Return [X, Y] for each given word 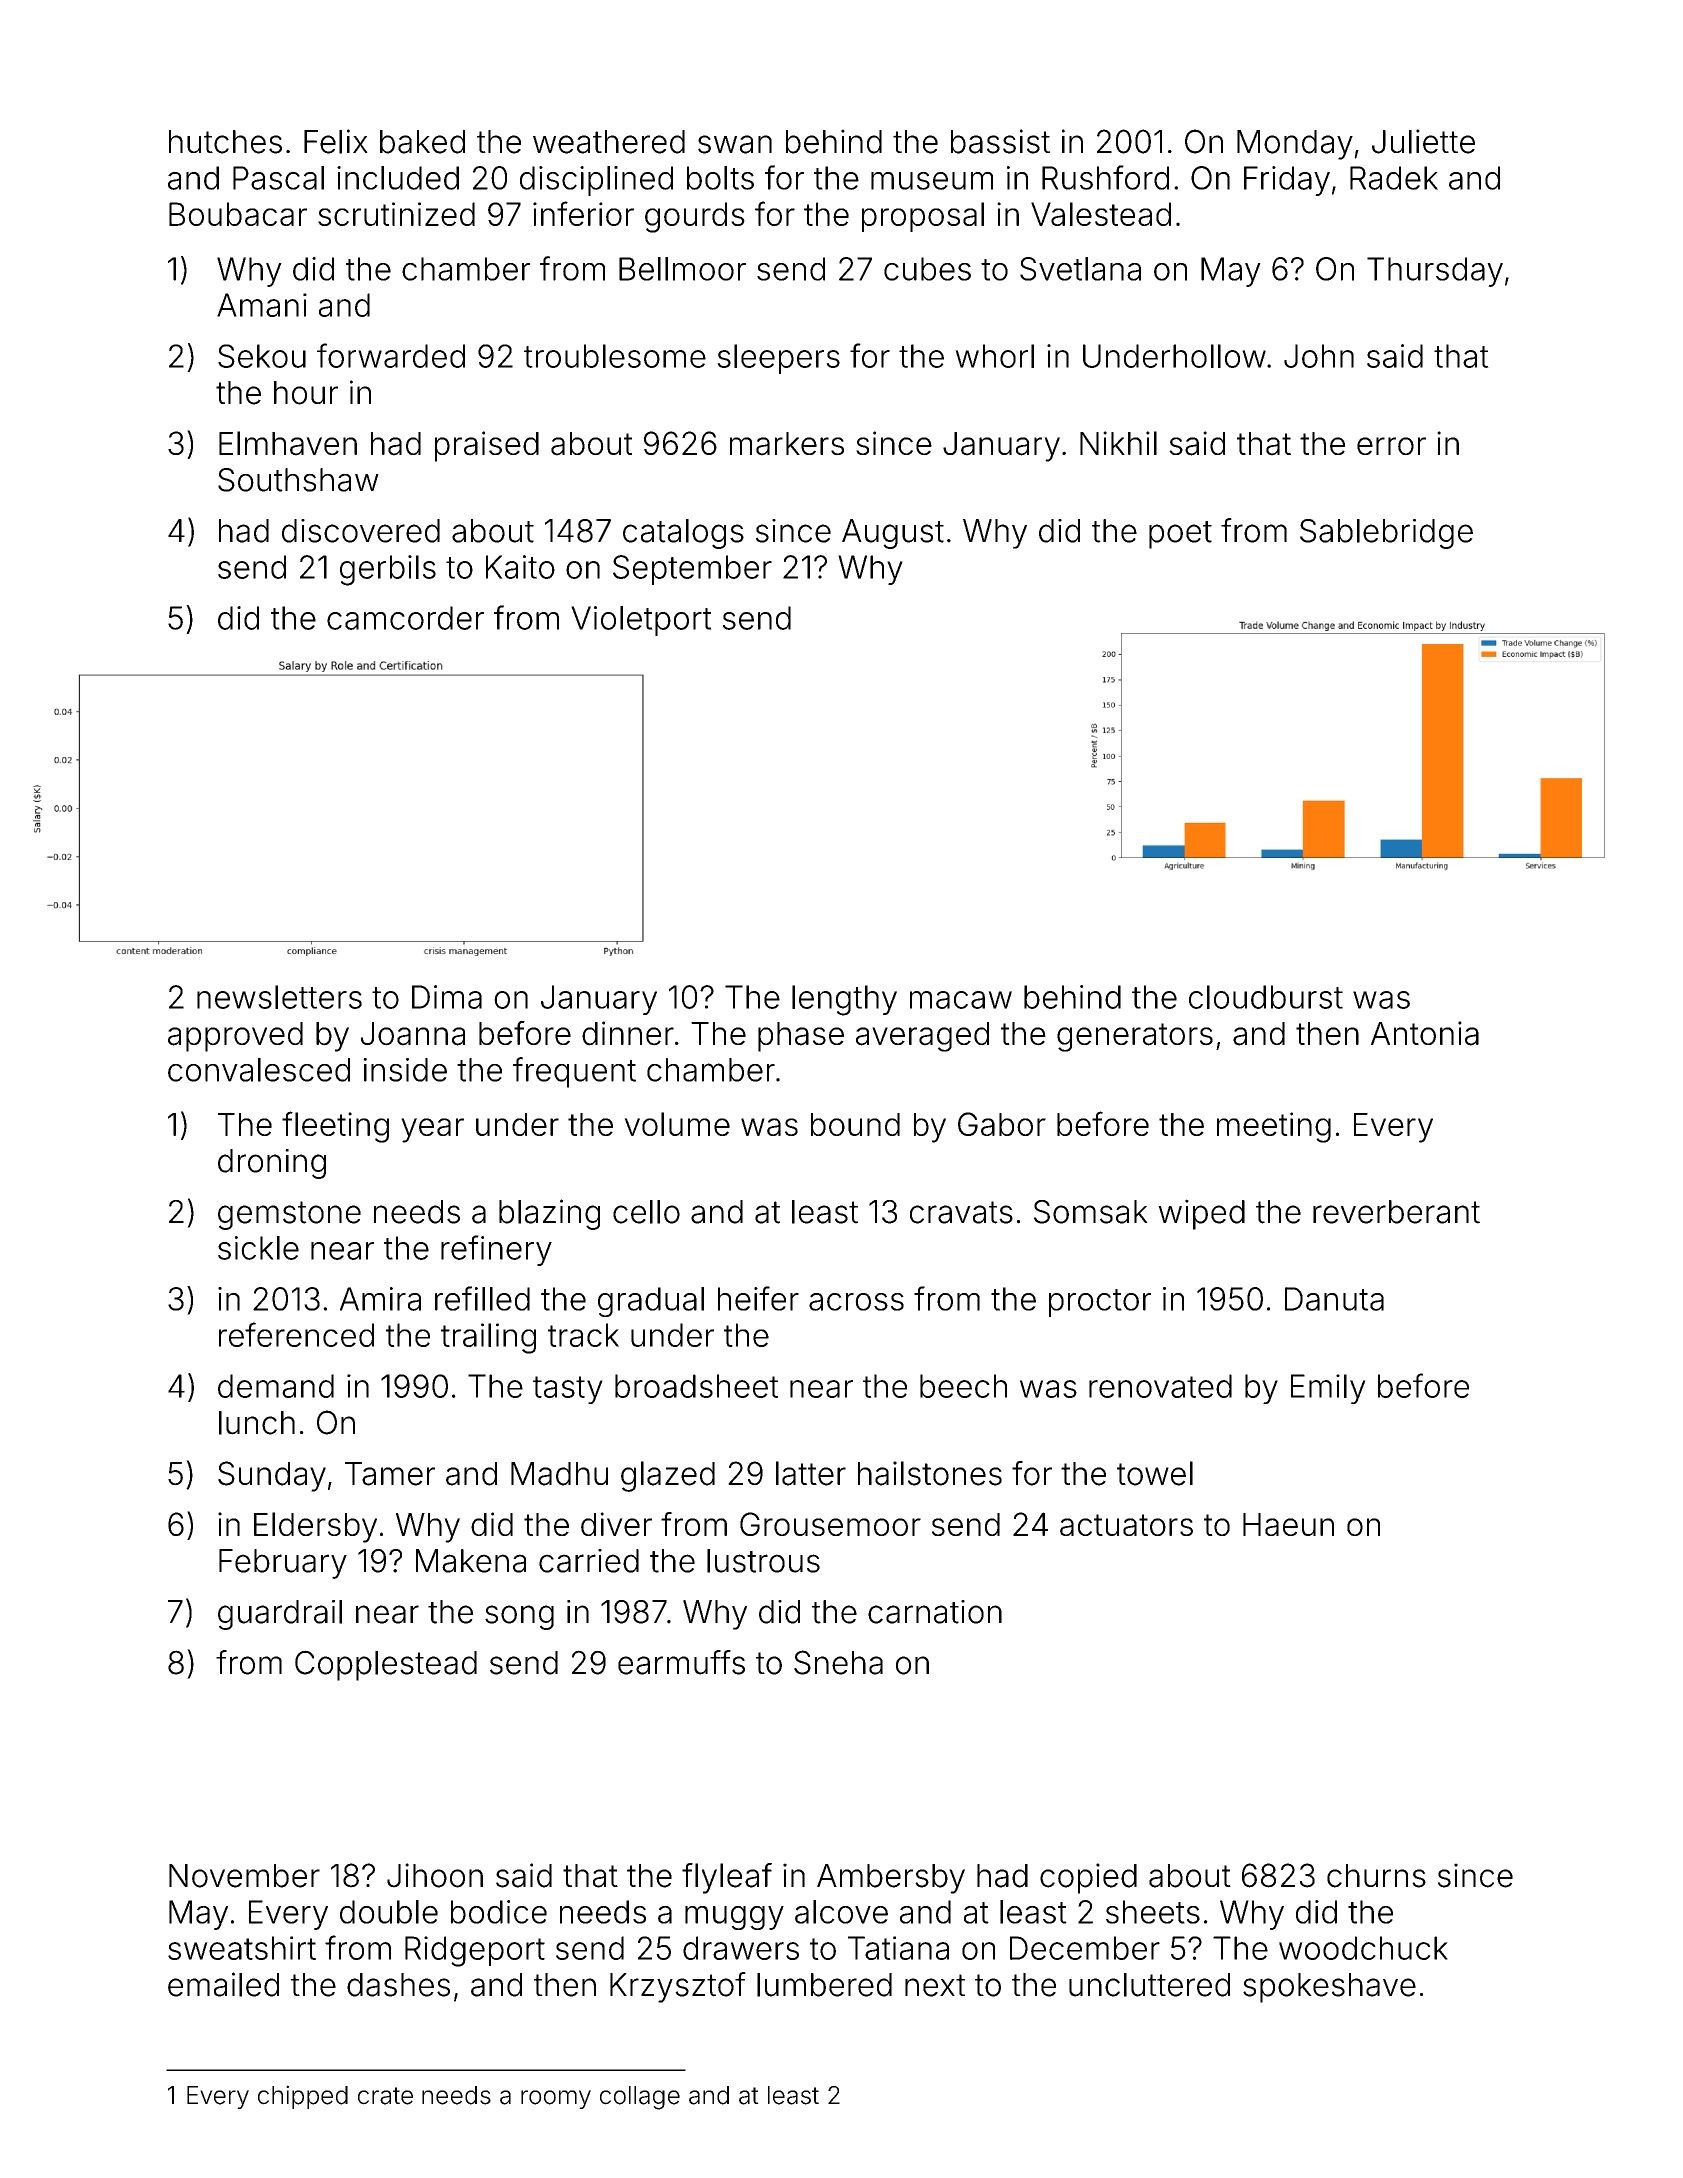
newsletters [279, 997]
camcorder [405, 618]
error [1391, 446]
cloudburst [1266, 997]
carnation [935, 1612]
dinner [628, 1033]
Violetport [641, 621]
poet [1180, 535]
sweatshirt [242, 1948]
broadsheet [696, 1386]
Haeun [1288, 1524]
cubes [927, 269]
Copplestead [386, 1665]
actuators [1126, 1525]
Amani [262, 305]
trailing [488, 1338]
